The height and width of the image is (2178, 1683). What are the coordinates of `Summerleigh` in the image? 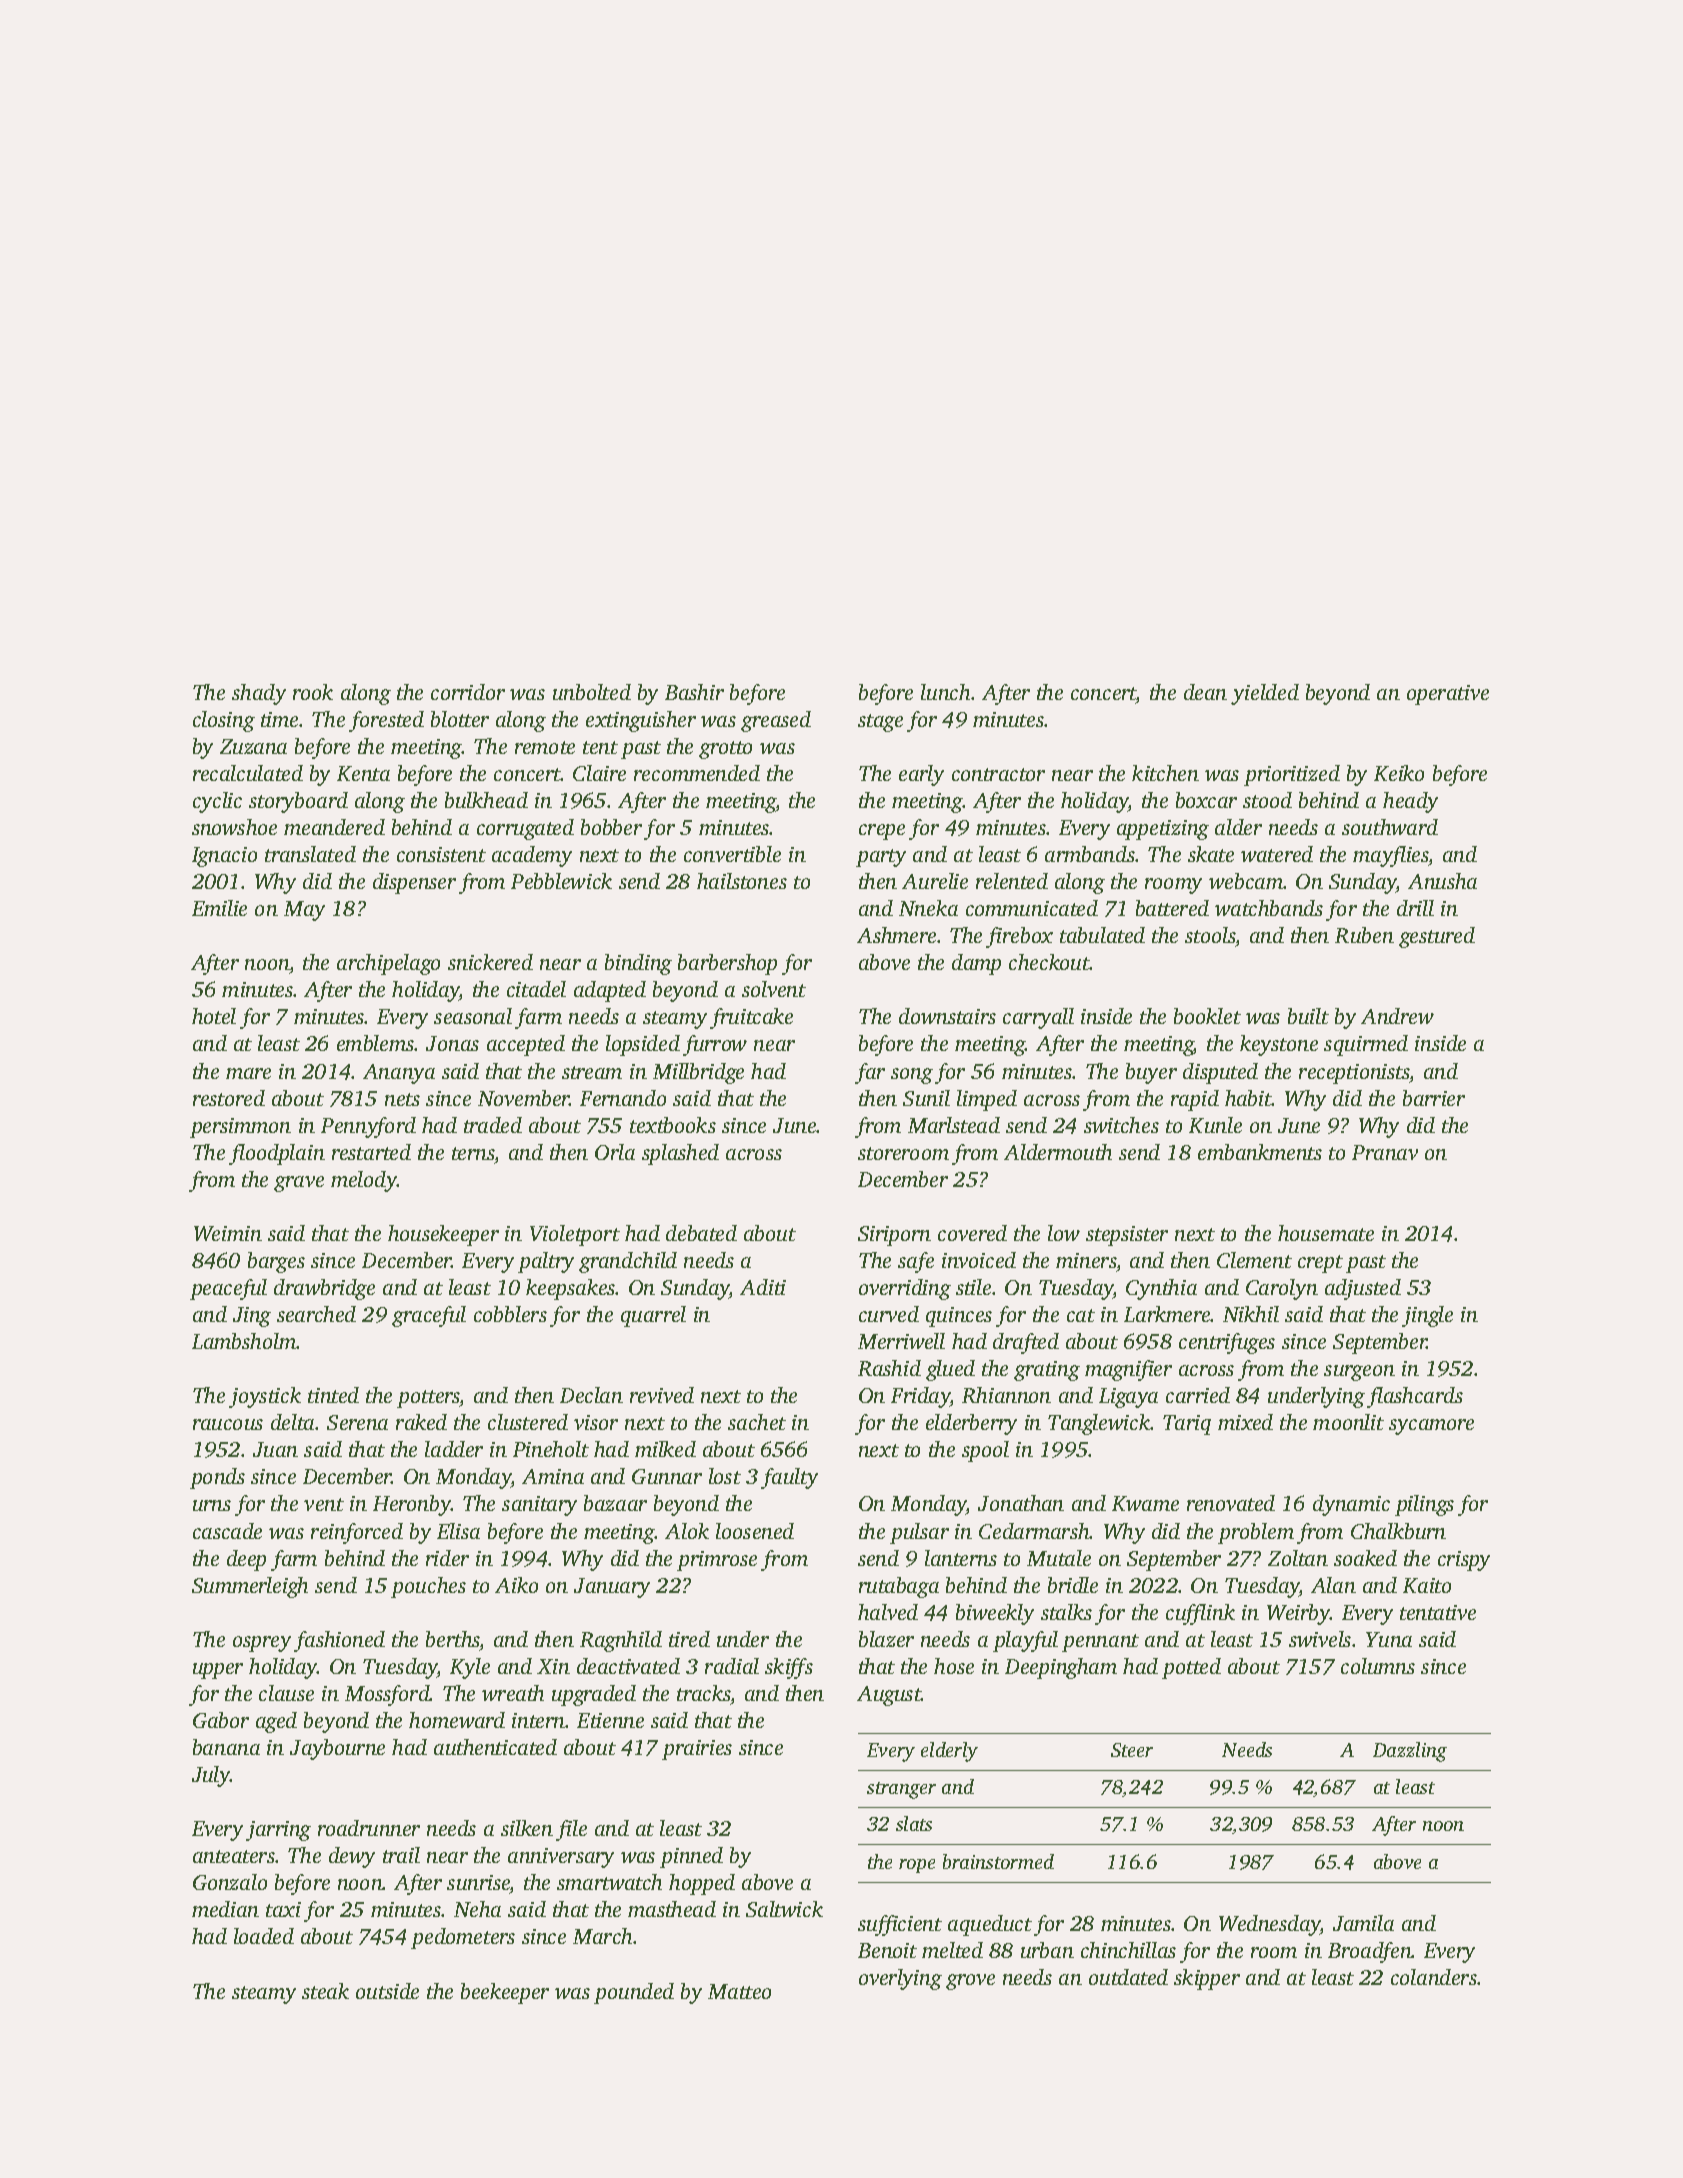 It's located at (250, 1587).
